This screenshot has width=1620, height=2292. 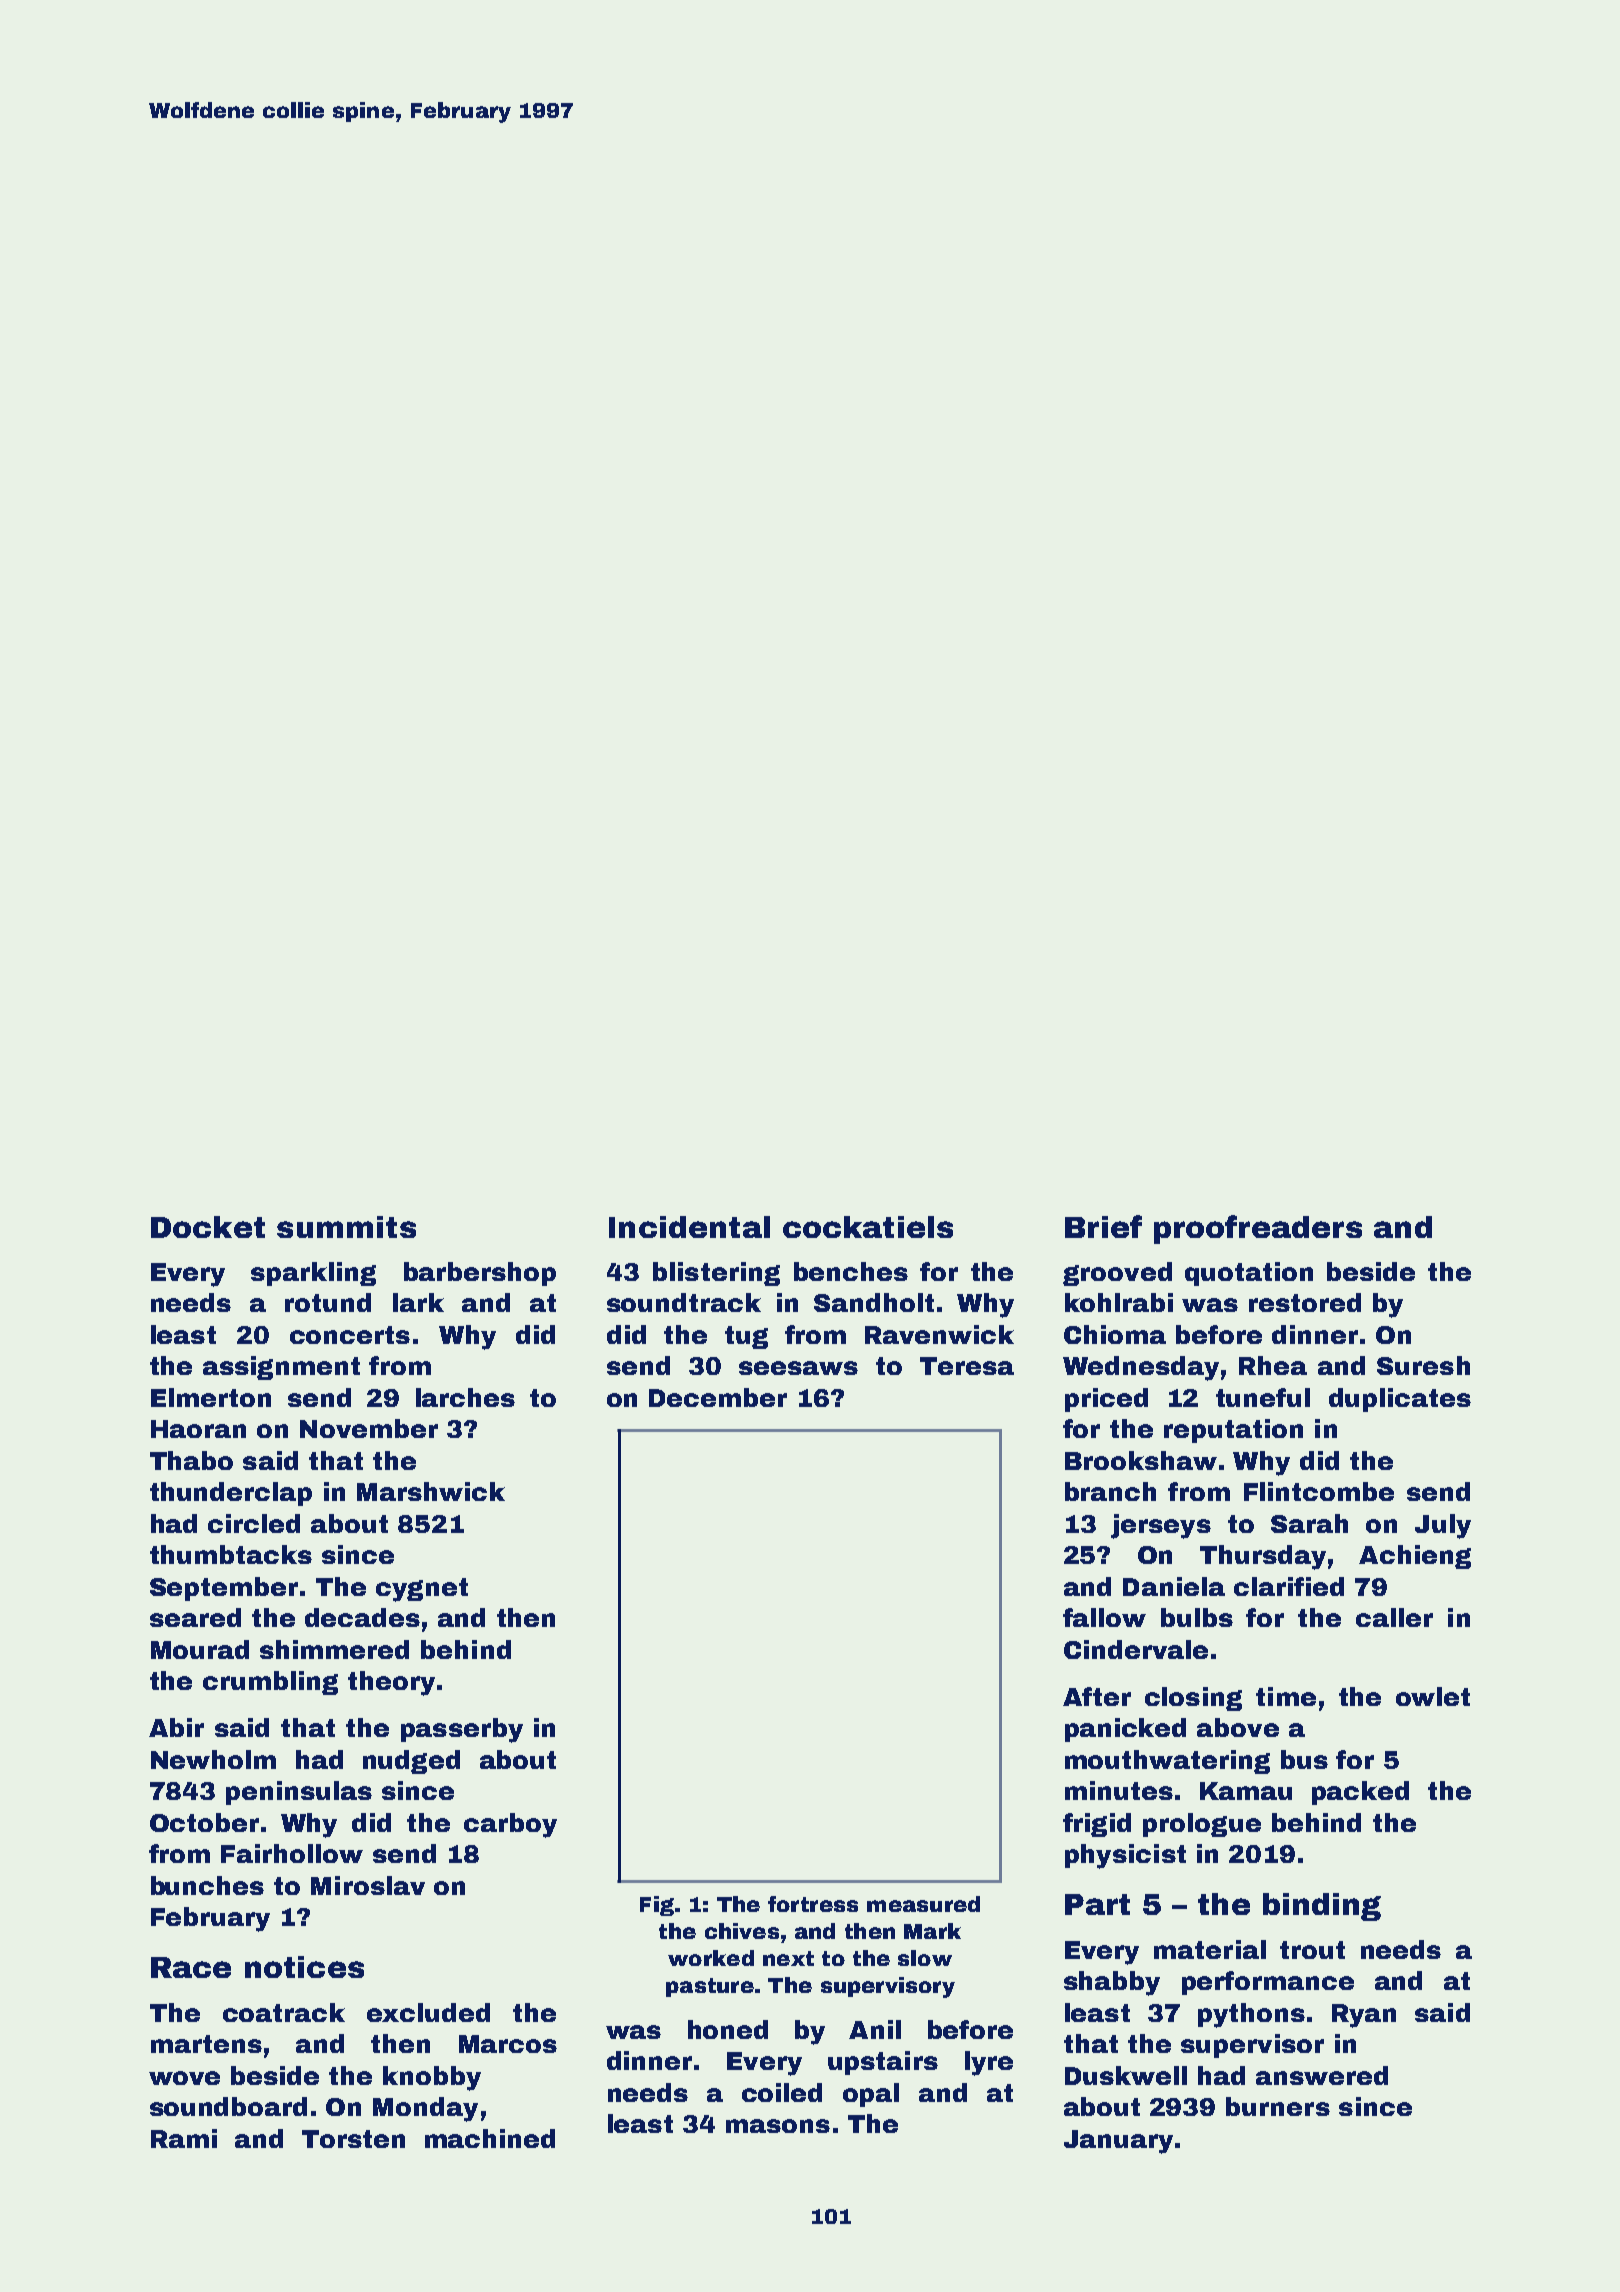 I want to click on benches, so click(x=851, y=1271).
